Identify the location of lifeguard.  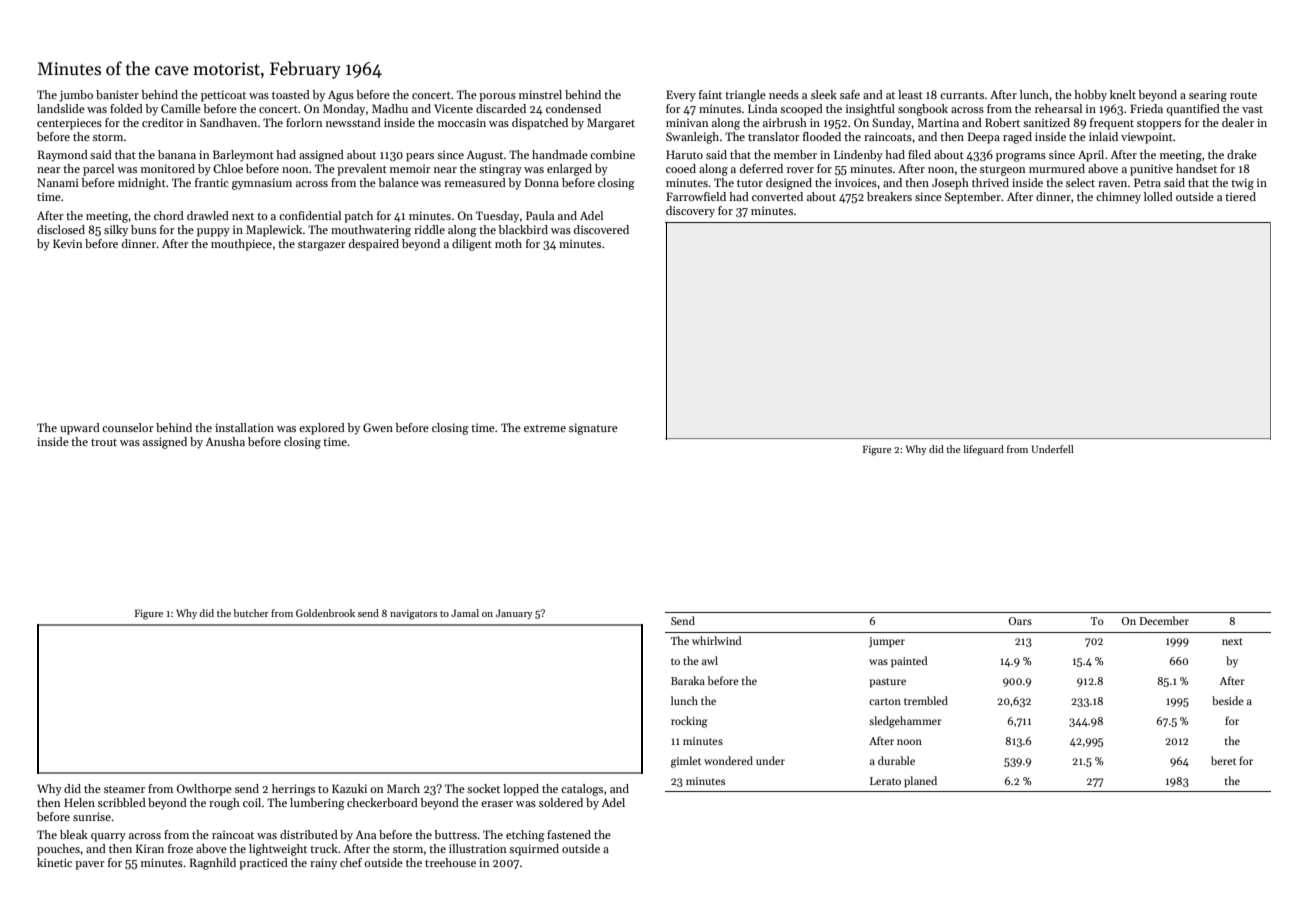
(983, 450).
